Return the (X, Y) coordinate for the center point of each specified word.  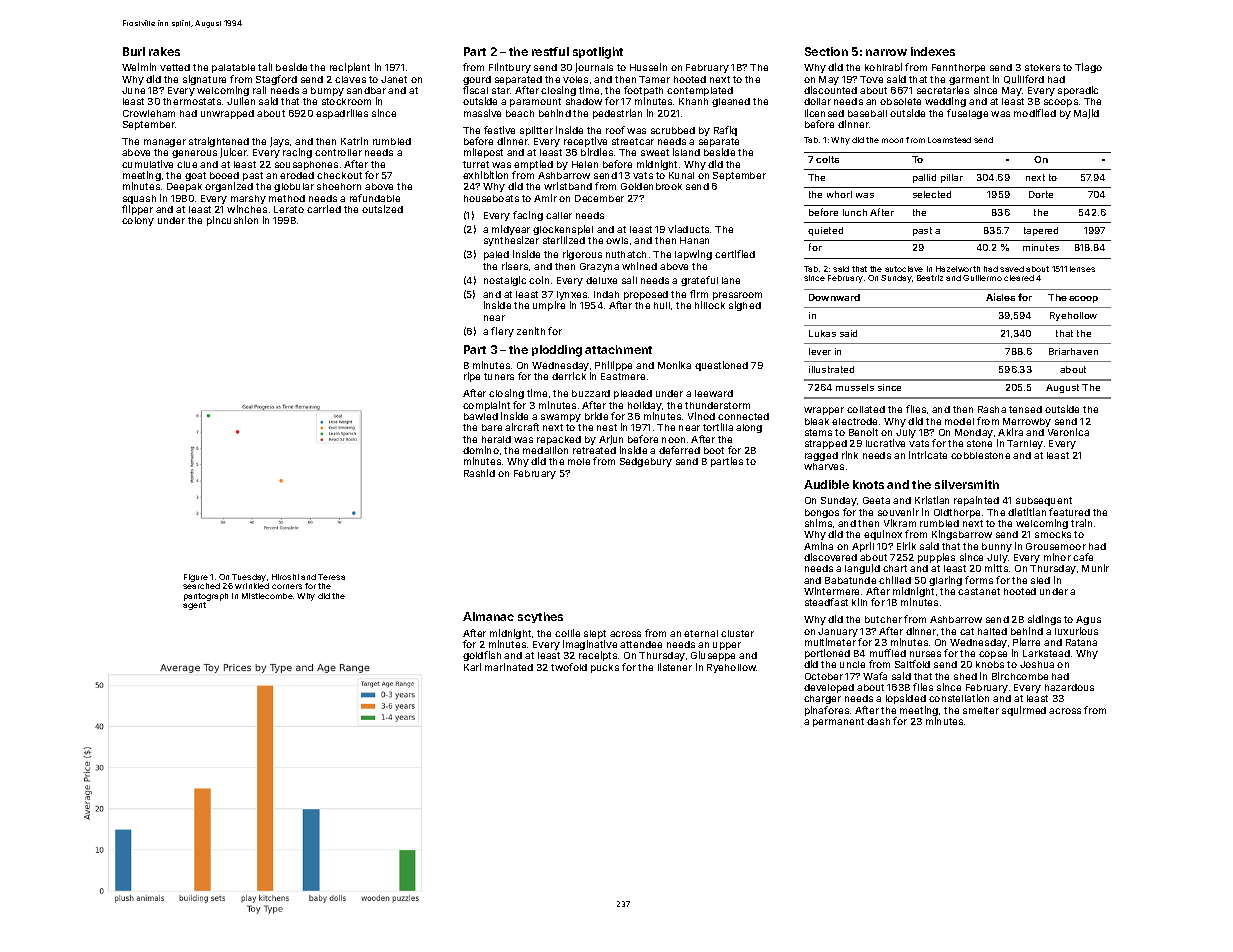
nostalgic (505, 281)
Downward (834, 297)
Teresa (331, 577)
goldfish (482, 656)
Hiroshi (285, 577)
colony (138, 221)
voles (575, 79)
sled (1040, 580)
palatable (233, 68)
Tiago (1088, 68)
